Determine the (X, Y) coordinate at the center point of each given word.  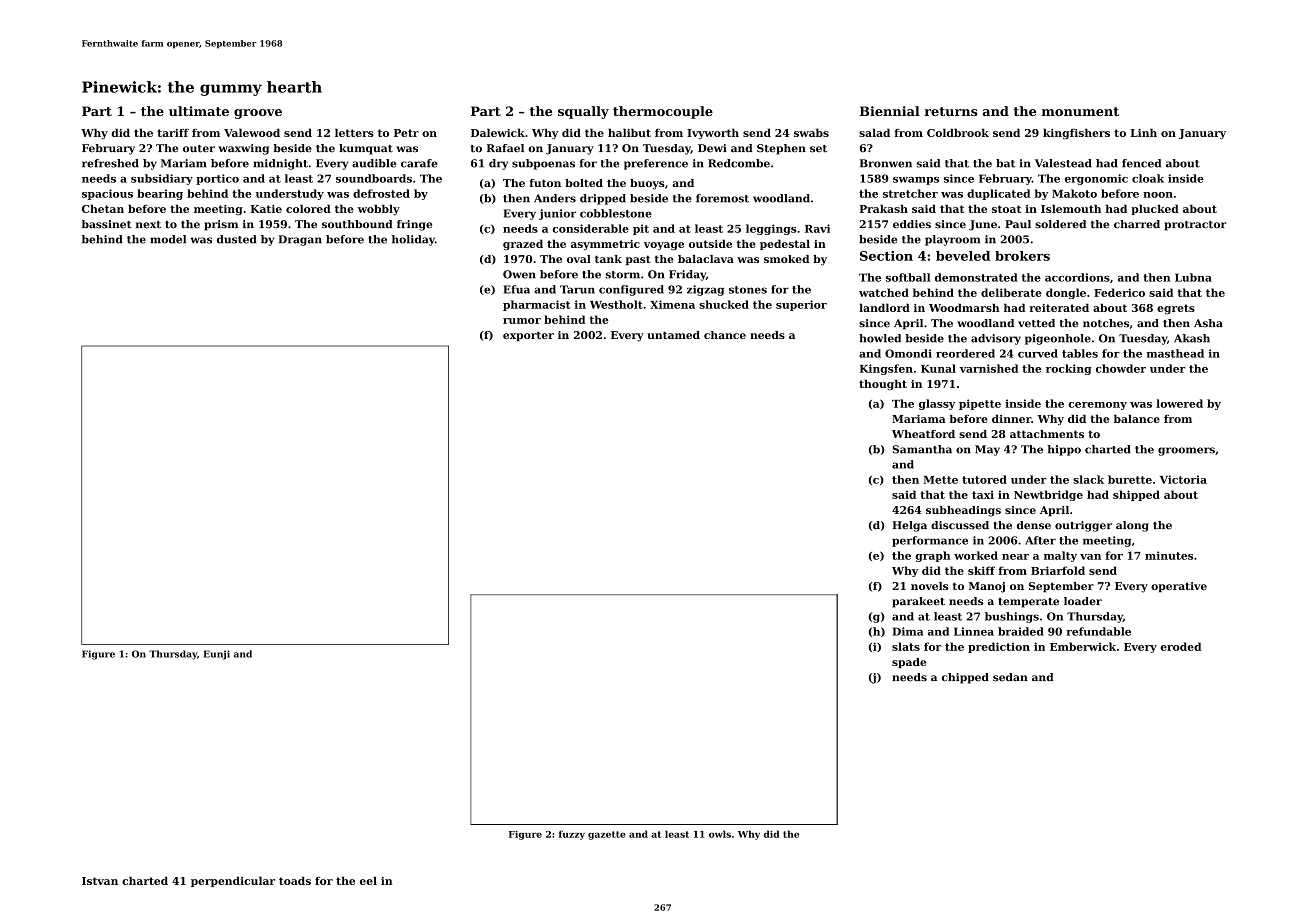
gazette (607, 835)
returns (951, 111)
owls (720, 834)
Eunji (217, 655)
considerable (590, 228)
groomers (1186, 451)
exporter (528, 336)
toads (295, 880)
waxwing (243, 149)
